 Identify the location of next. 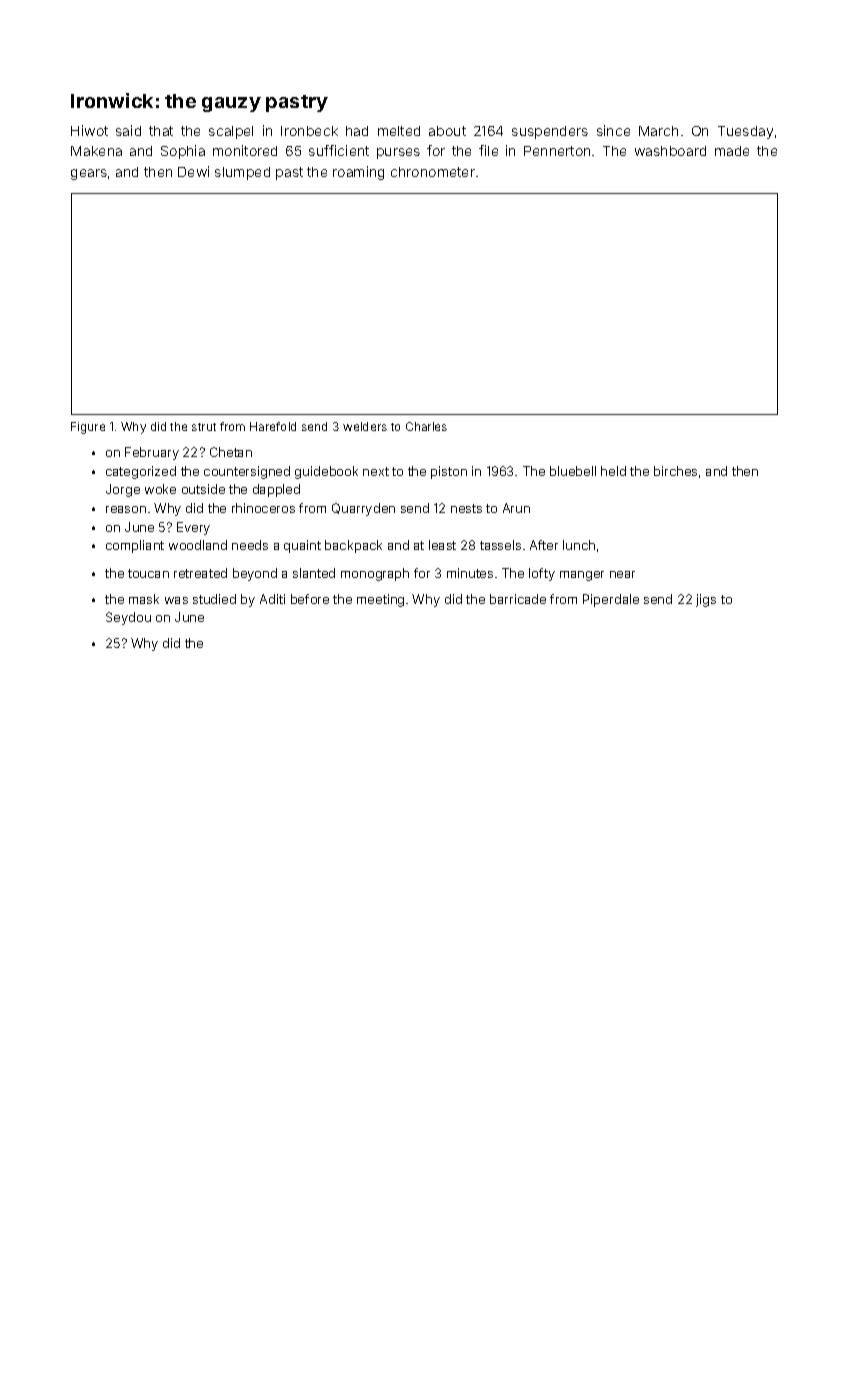
(376, 471).
